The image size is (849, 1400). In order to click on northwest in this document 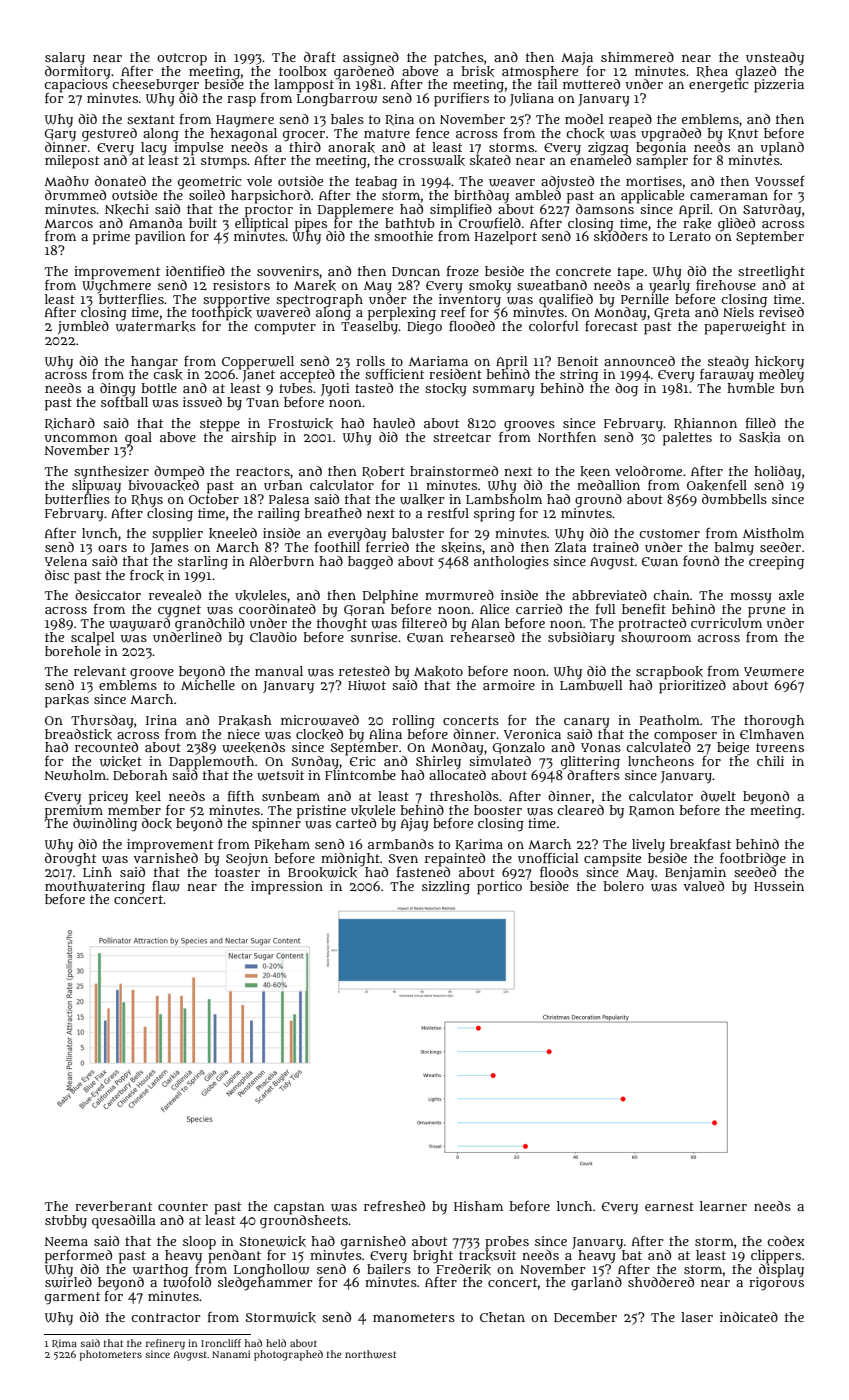, I will do `click(370, 1354)`.
